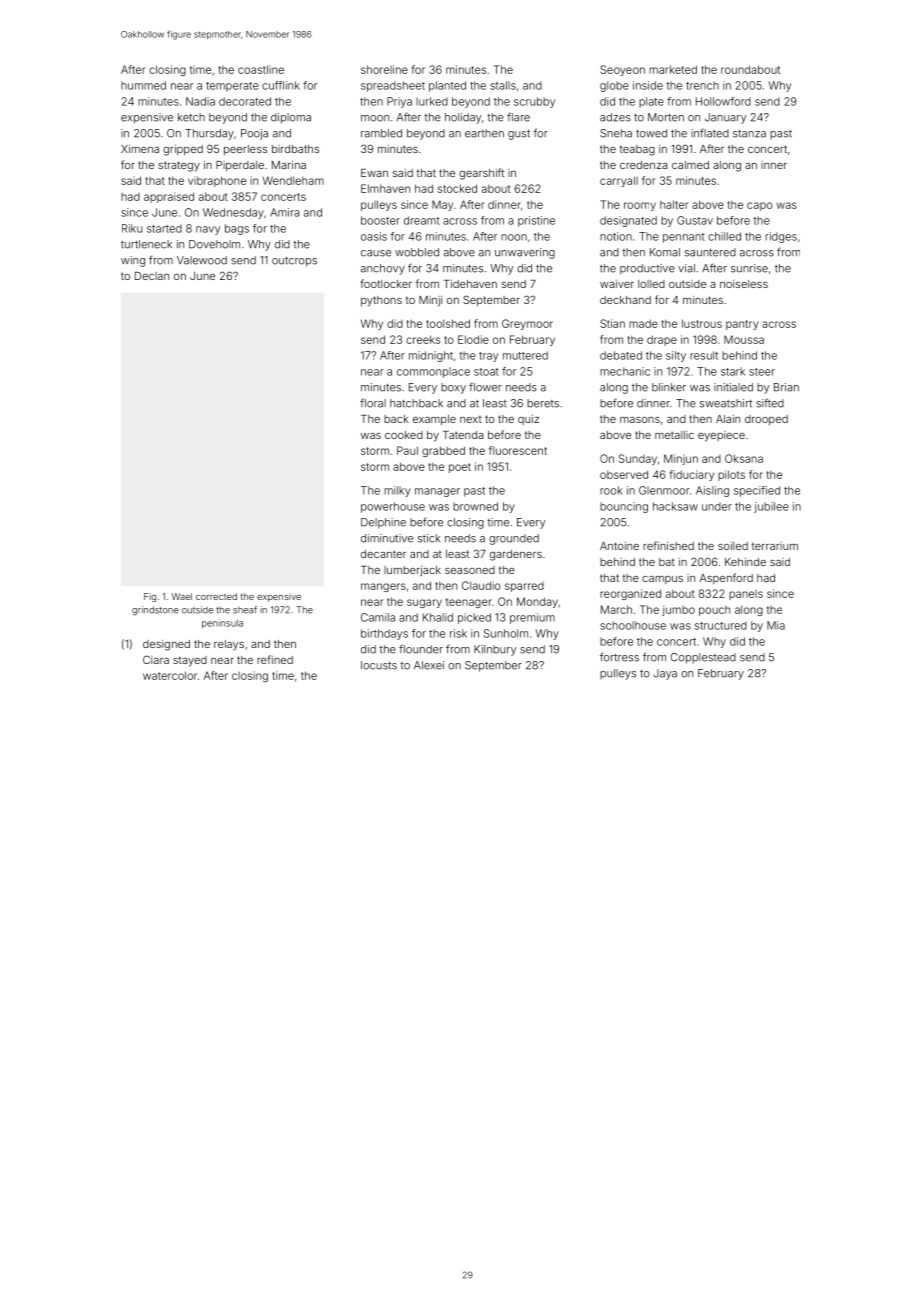  What do you see at coordinates (786, 387) in the page?
I see `Brian` at bounding box center [786, 387].
